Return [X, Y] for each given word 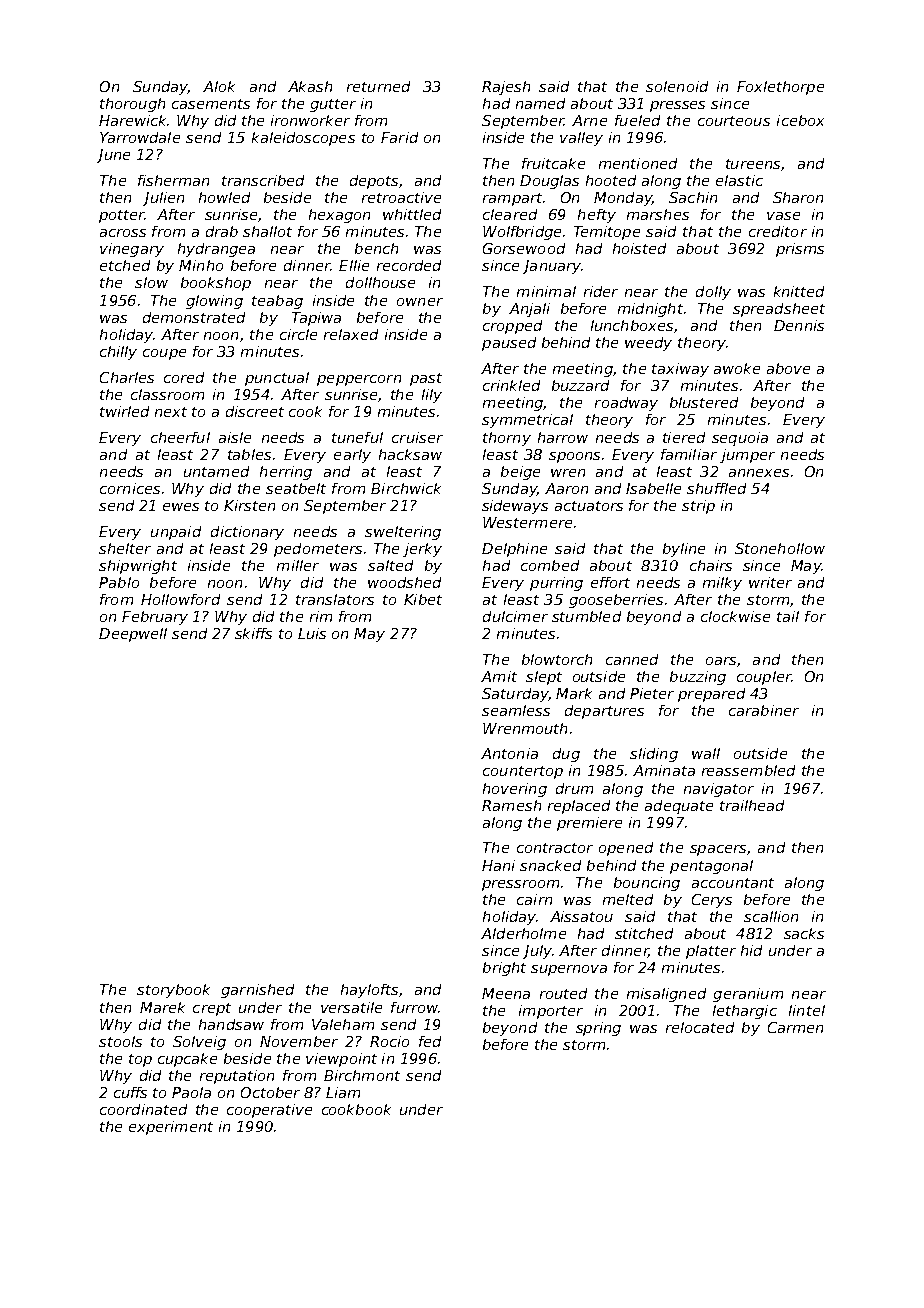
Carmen [795, 1027]
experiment [171, 1128]
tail [788, 616]
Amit [499, 676]
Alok [219, 86]
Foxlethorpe [780, 88]
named [540, 103]
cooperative [269, 1111]
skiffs [253, 633]
